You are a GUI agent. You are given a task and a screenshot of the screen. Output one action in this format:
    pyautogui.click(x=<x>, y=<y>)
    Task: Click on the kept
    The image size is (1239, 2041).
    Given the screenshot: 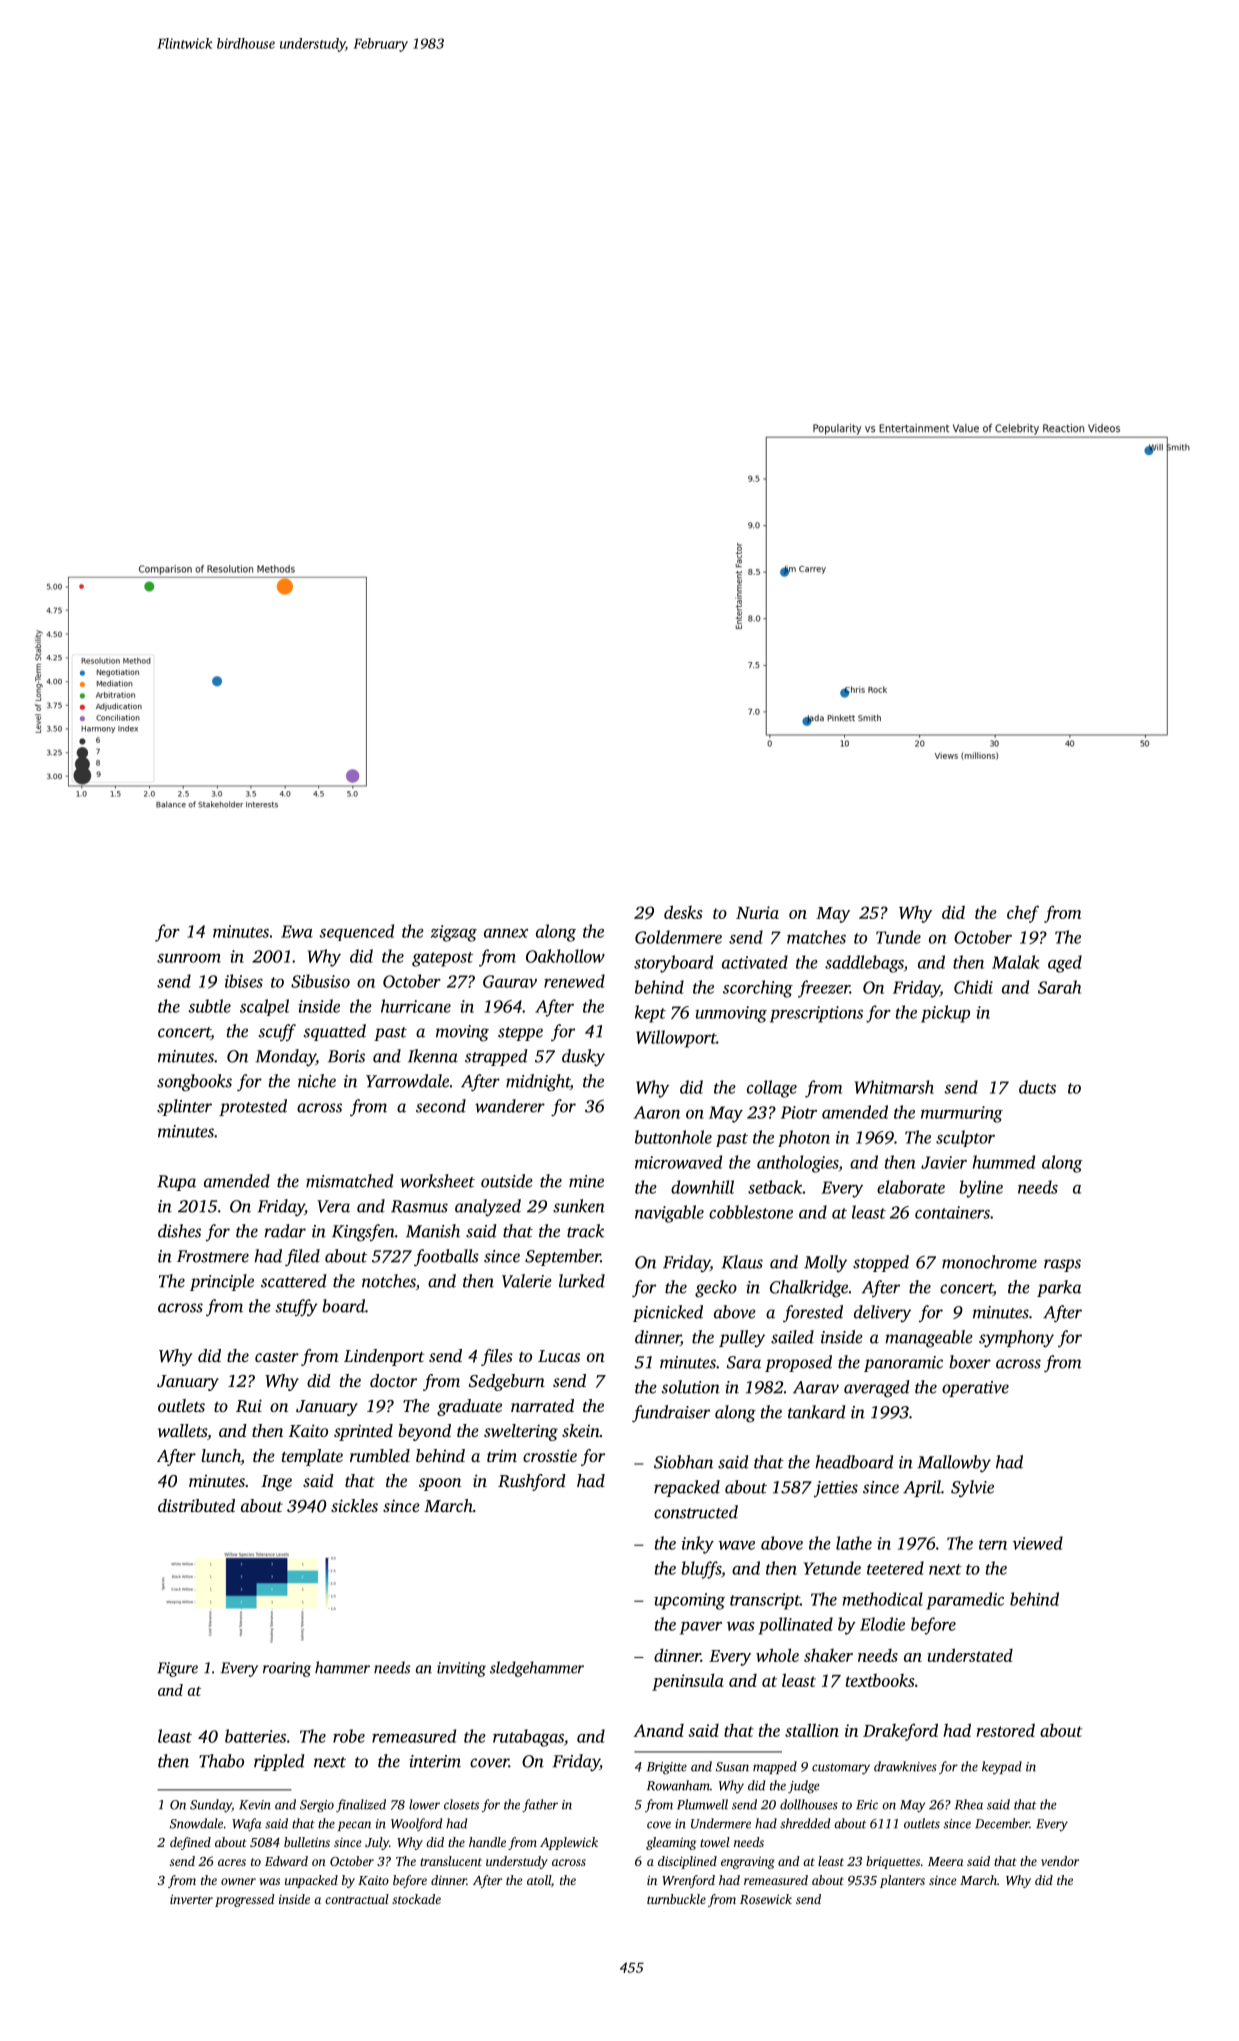 What is the action you would take?
    pyautogui.click(x=650, y=1014)
